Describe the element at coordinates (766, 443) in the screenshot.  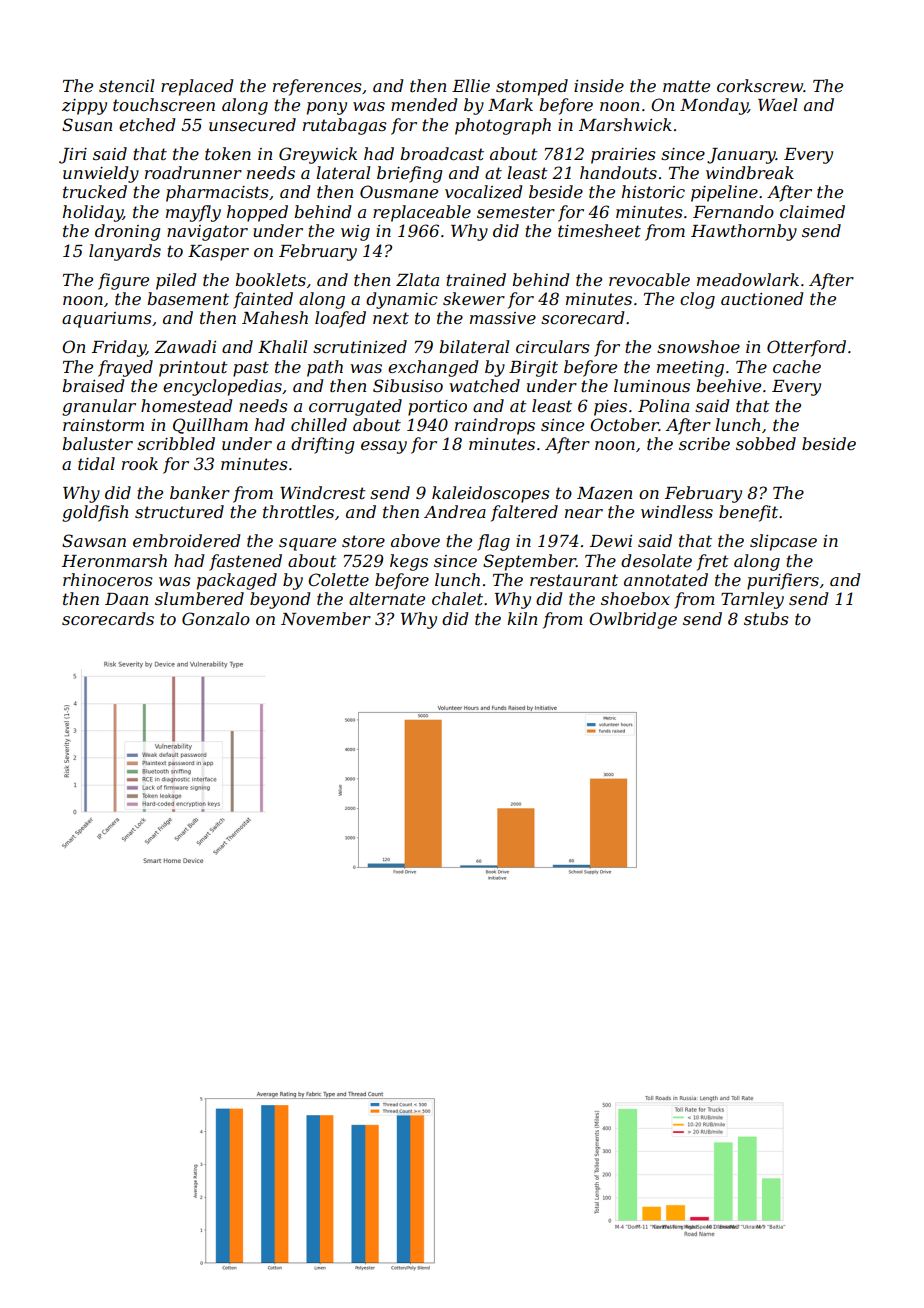
I see `sobbed` at that location.
